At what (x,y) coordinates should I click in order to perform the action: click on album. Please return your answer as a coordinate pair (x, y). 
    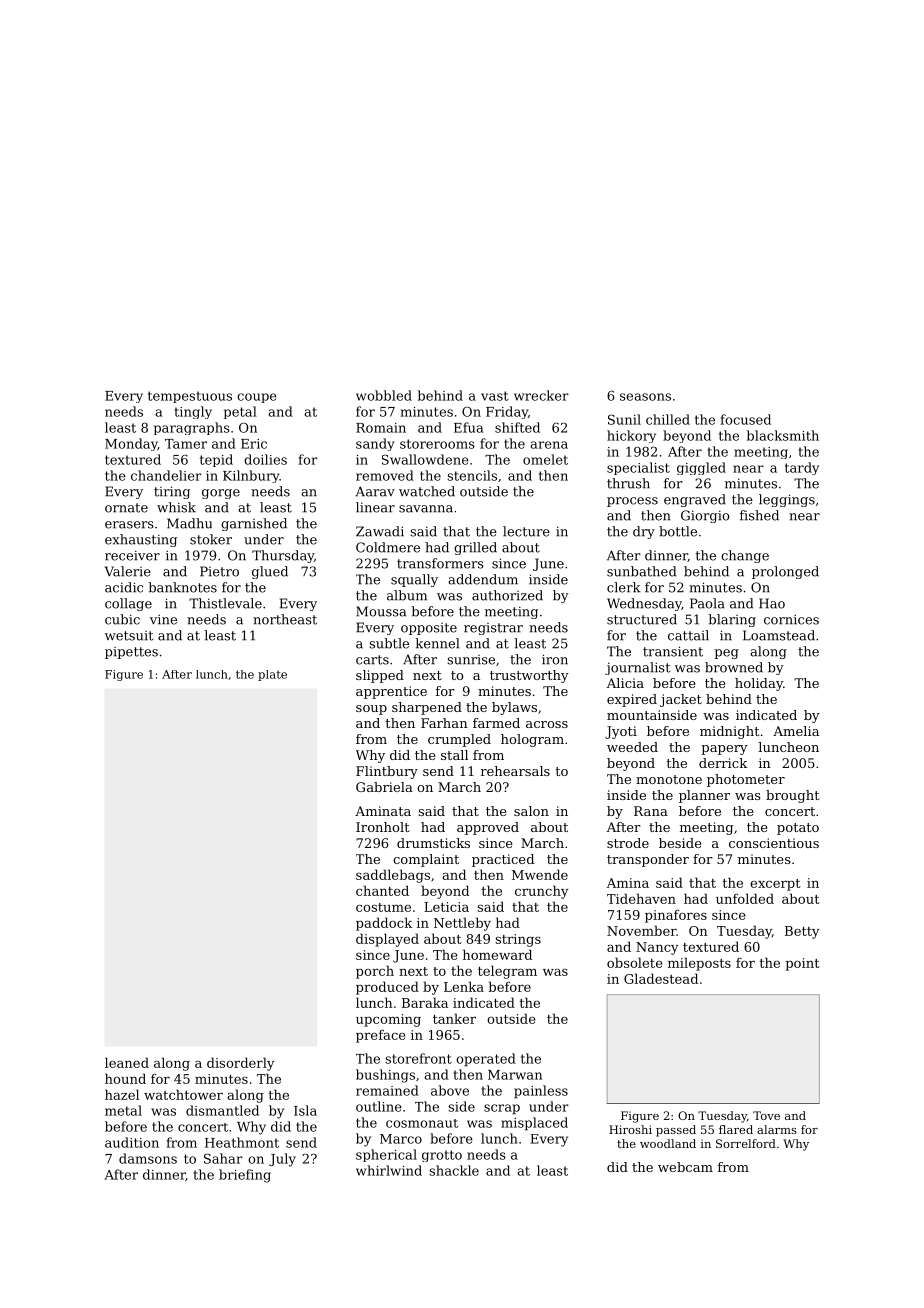
    Looking at the image, I should click on (407, 595).
